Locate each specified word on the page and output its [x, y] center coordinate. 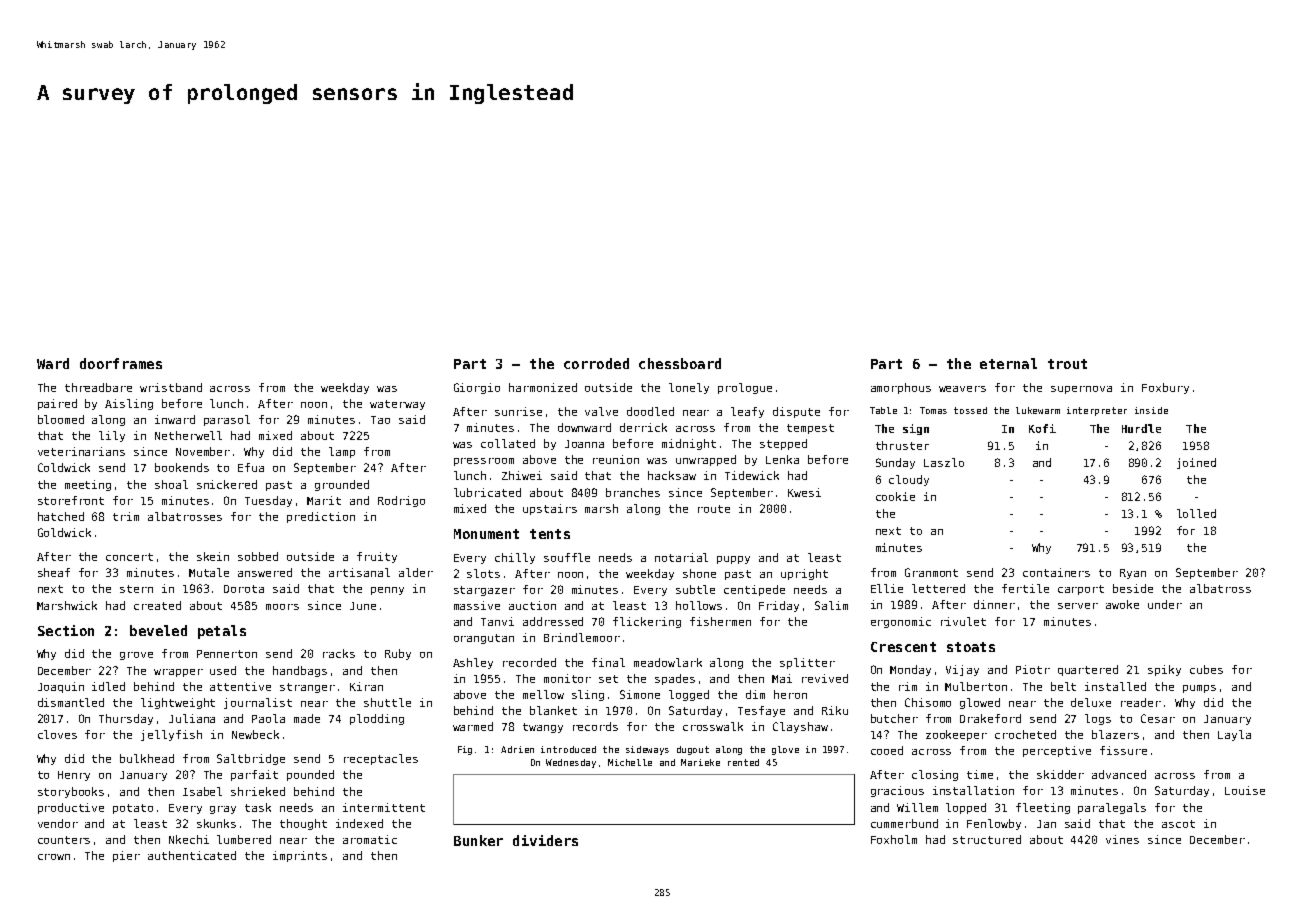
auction [532, 605]
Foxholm [894, 839]
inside [1151, 410]
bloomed [61, 419]
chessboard [680, 363]
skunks [216, 823]
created [157, 605]
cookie [895, 496]
